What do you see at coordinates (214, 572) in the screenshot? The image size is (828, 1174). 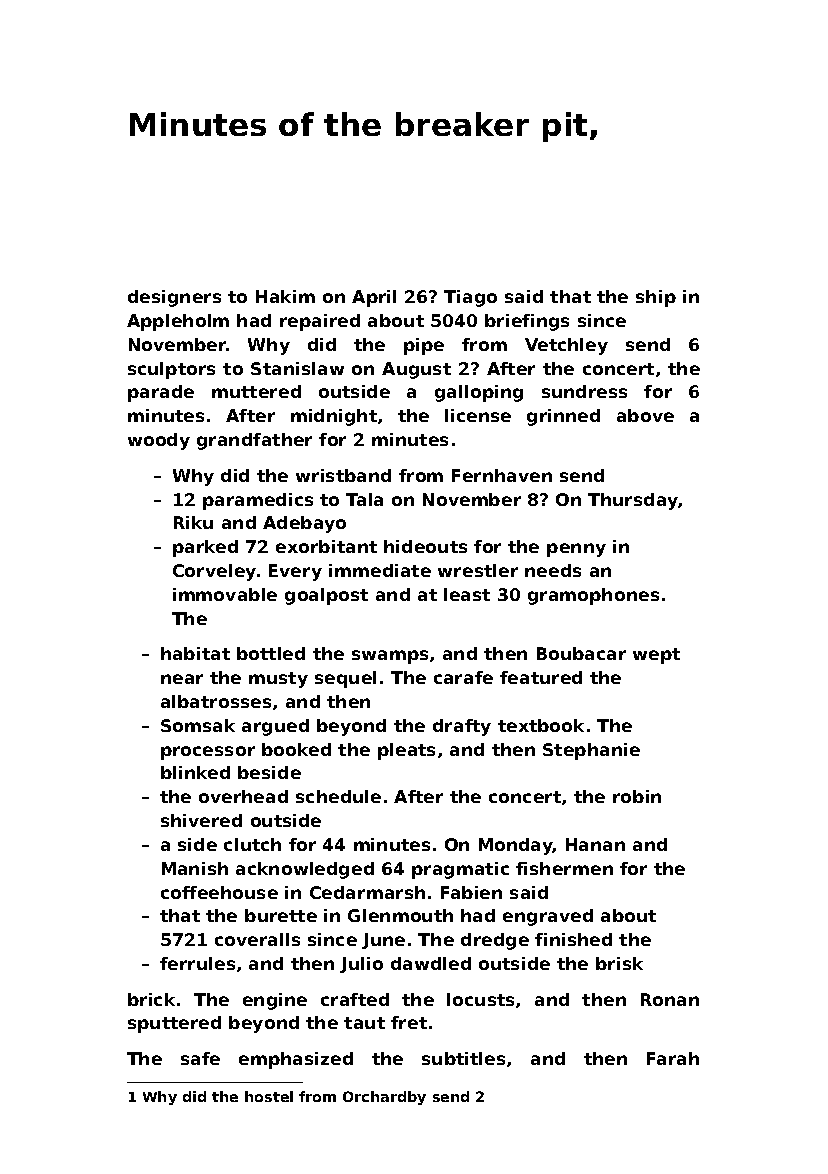 I see `Corveley` at bounding box center [214, 572].
